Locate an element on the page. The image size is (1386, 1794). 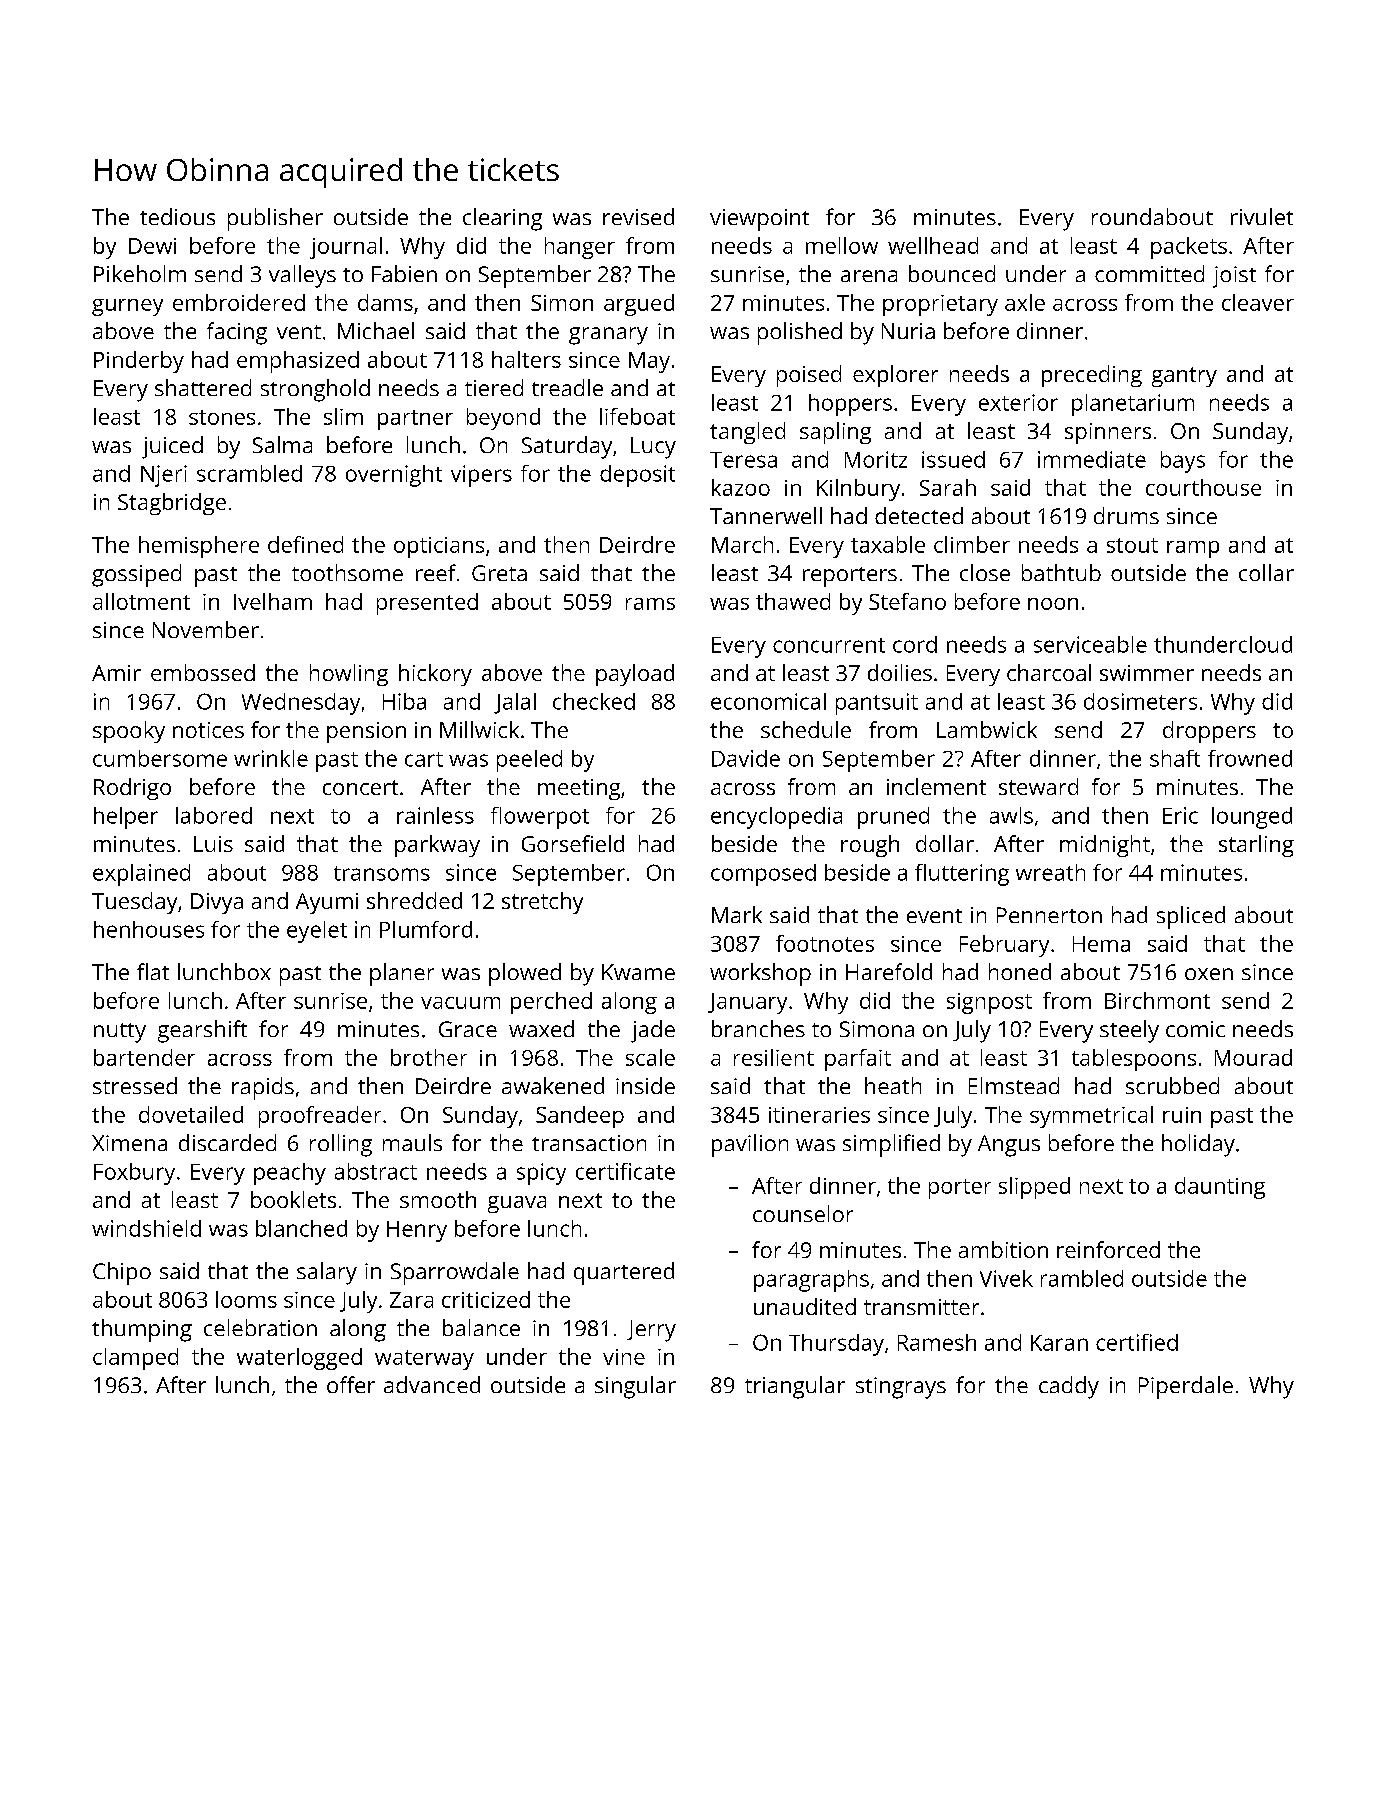
advanced is located at coordinates (432, 1384).
